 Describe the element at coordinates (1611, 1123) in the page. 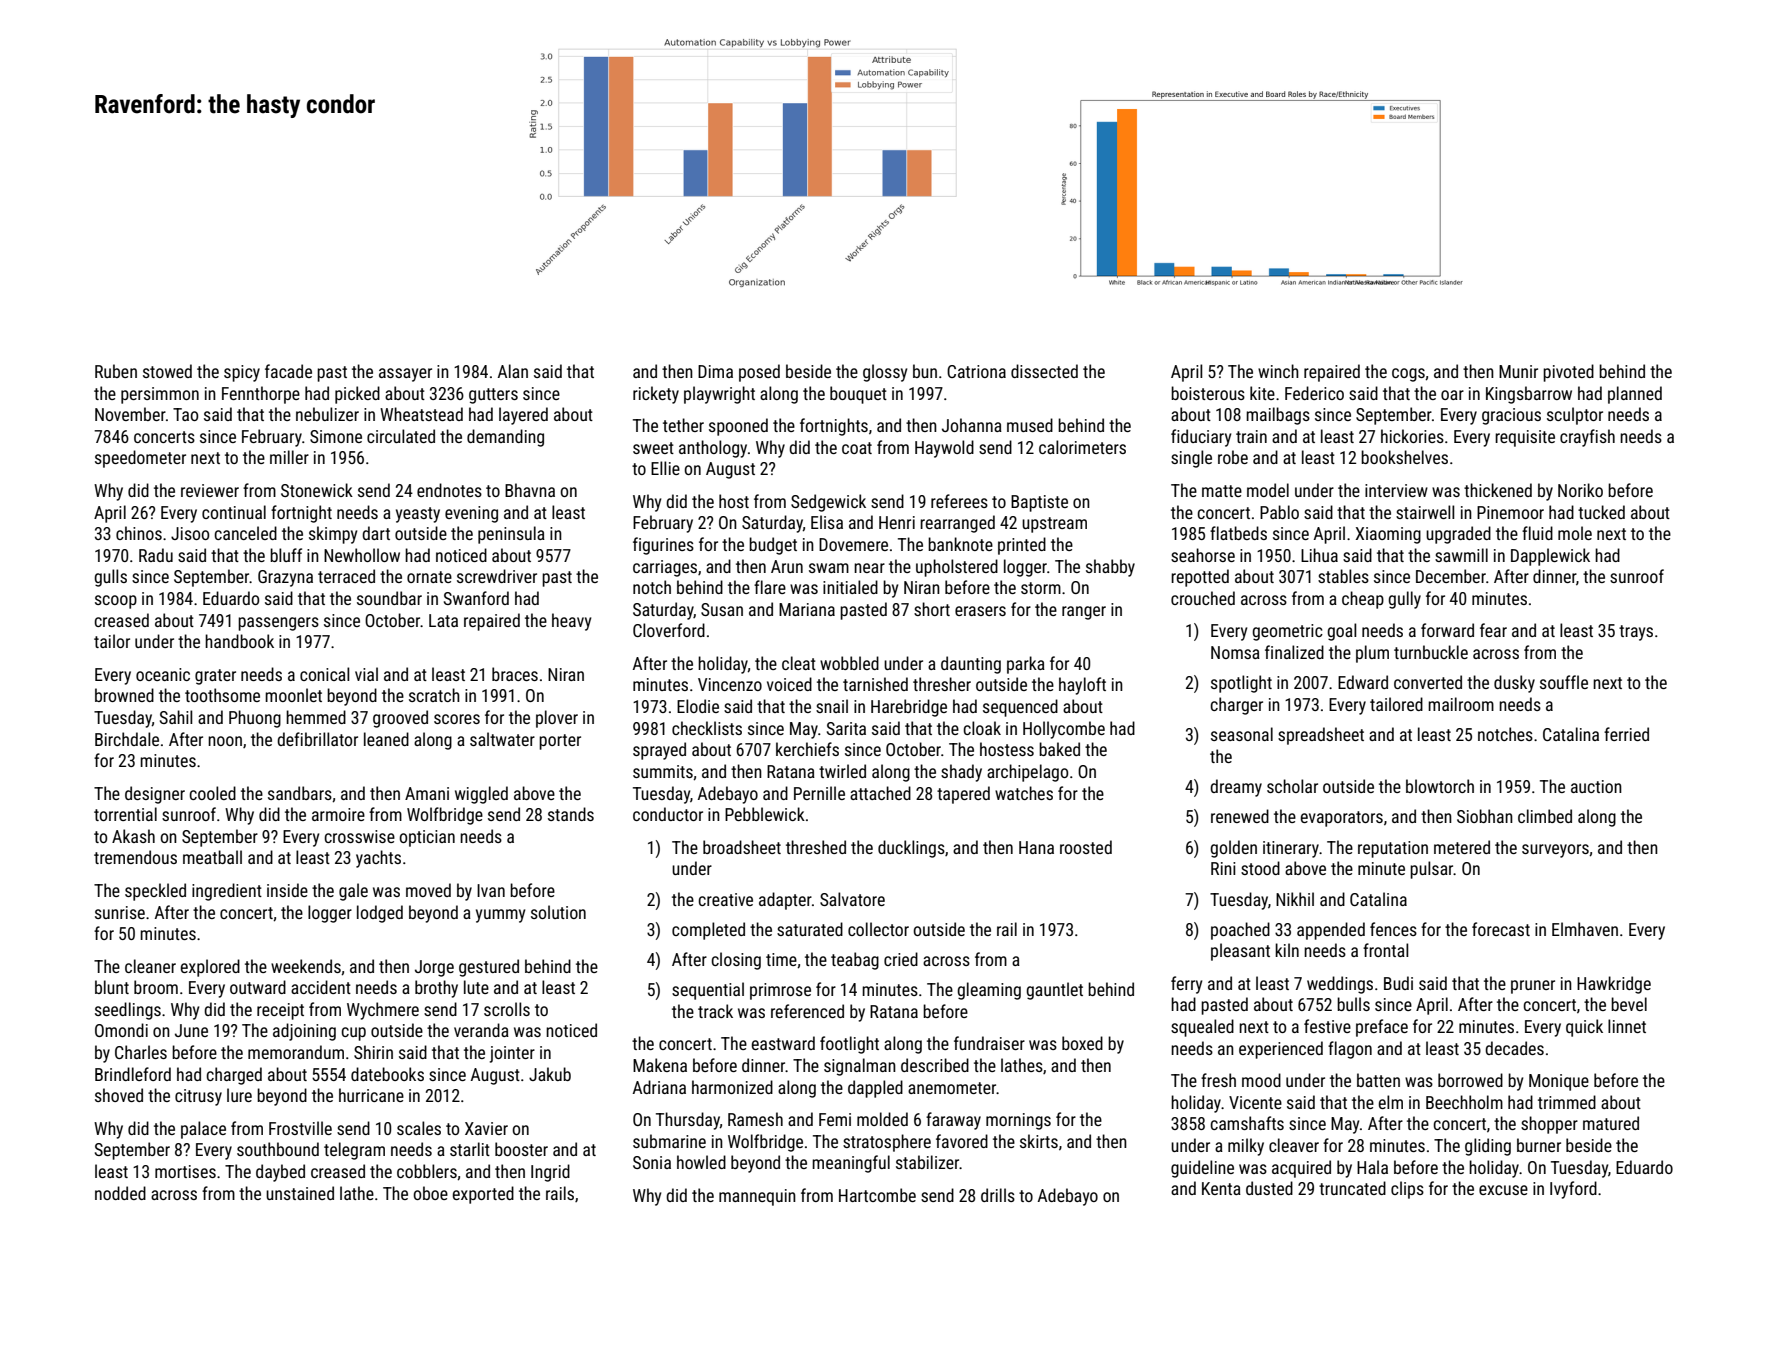

I see `matured` at that location.
